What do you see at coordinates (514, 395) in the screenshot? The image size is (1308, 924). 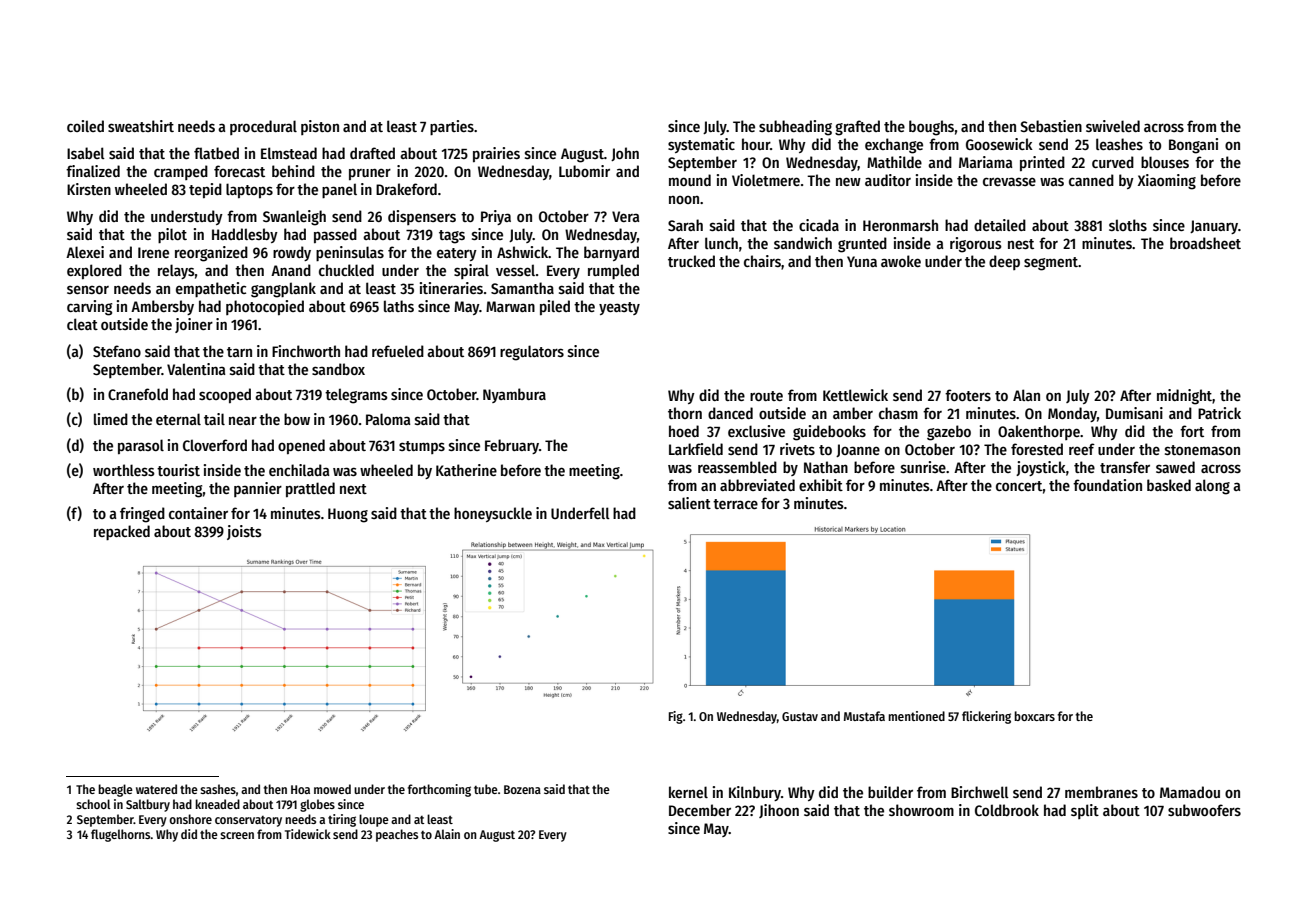 I see `Nyambura` at bounding box center [514, 395].
